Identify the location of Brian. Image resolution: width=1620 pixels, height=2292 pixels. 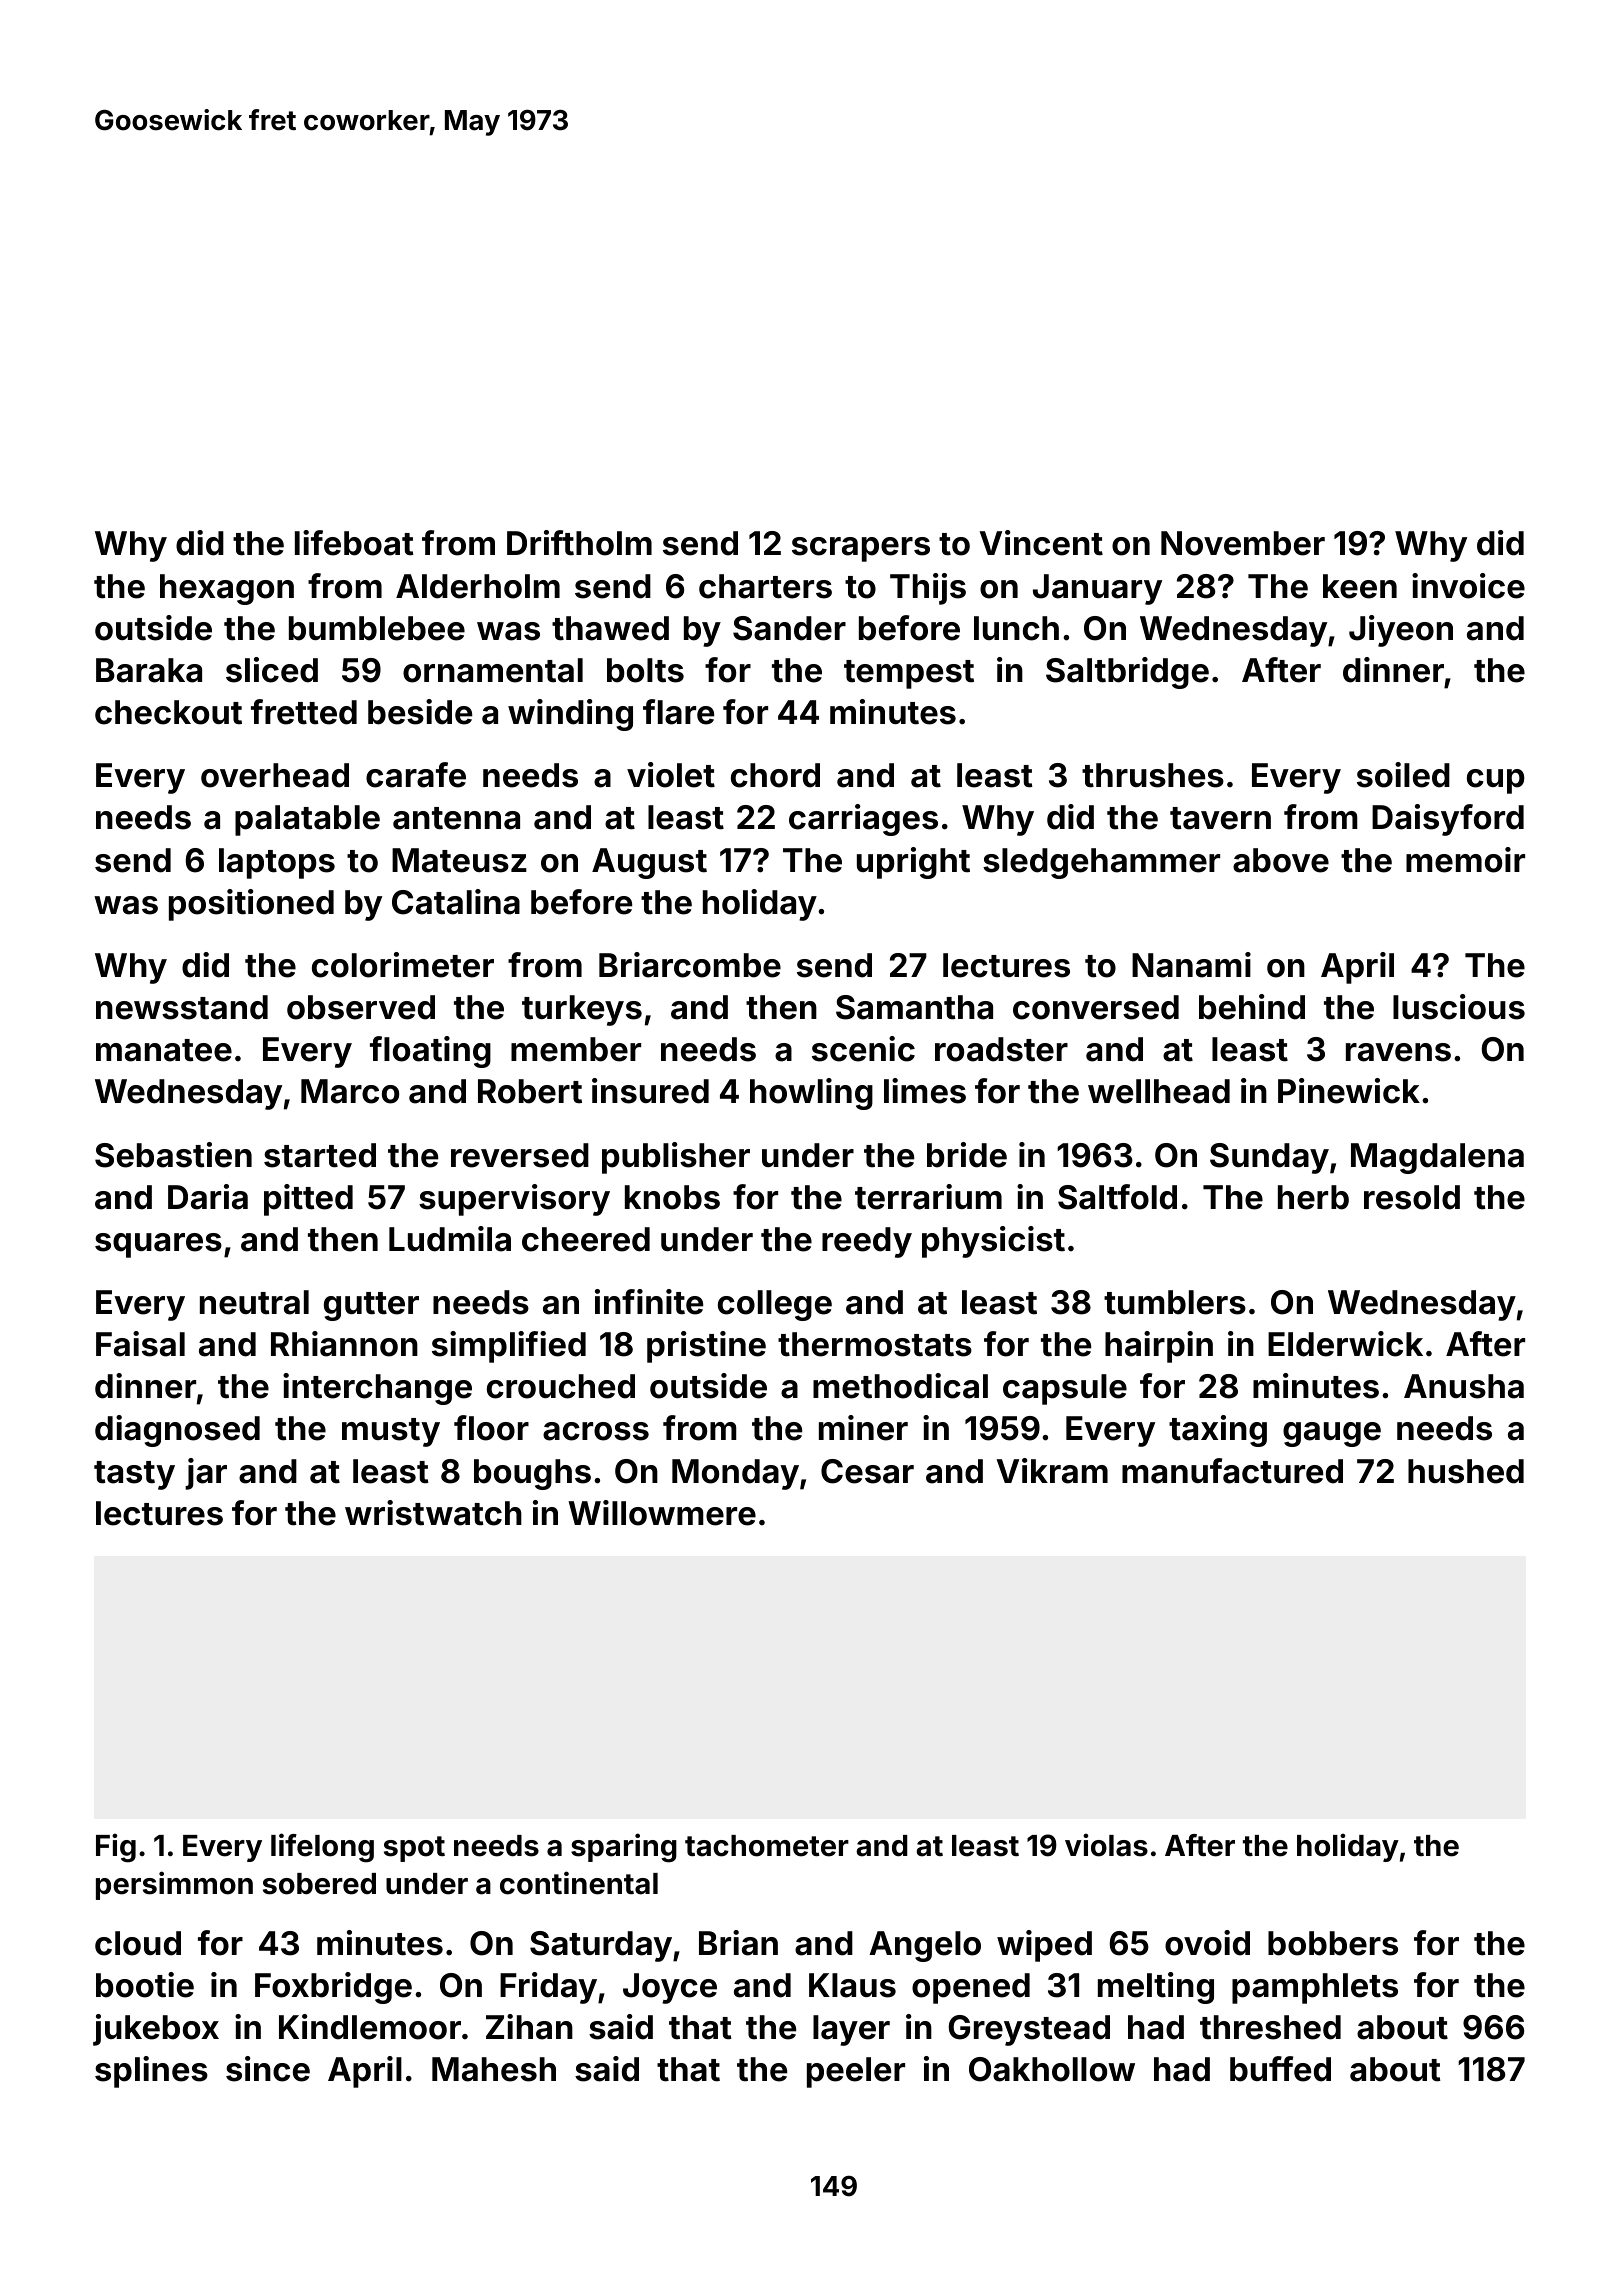
(738, 1943).
